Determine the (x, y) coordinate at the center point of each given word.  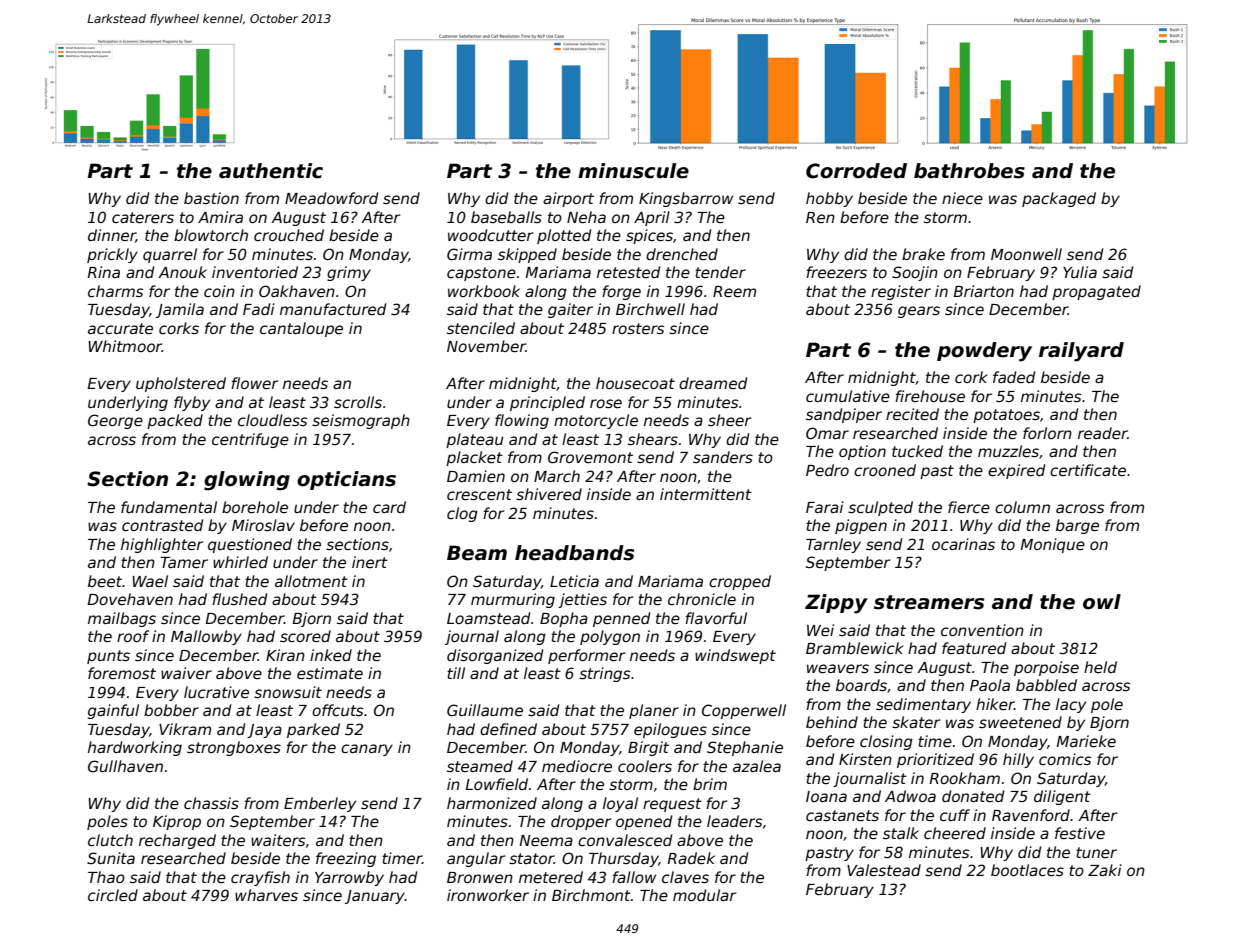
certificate (1088, 470)
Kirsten (865, 759)
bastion (211, 198)
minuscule (633, 171)
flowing (522, 421)
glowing (247, 481)
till (456, 673)
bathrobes (969, 171)
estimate (330, 673)
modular (704, 895)
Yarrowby (349, 878)
